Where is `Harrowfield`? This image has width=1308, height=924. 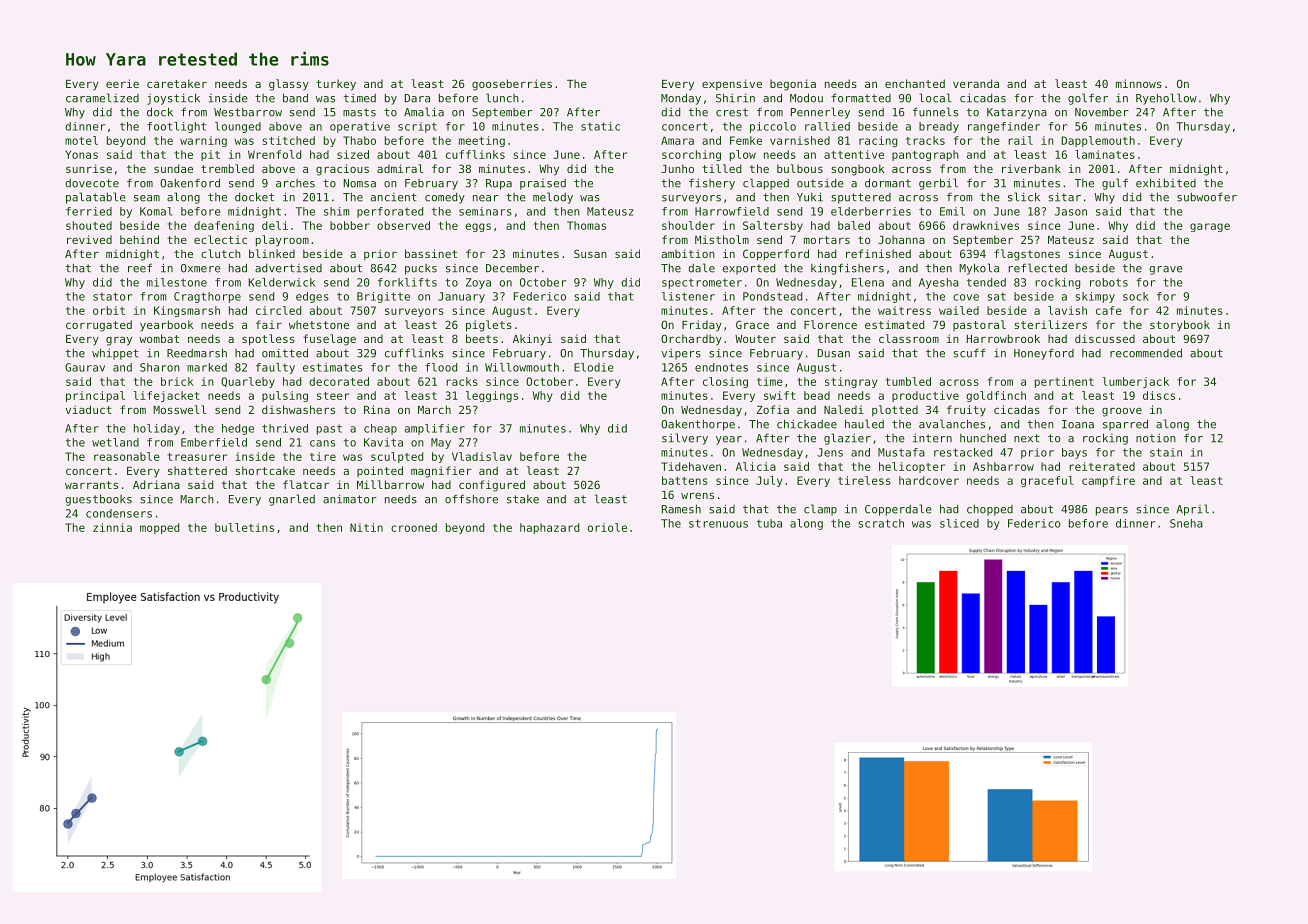 Harrowfield is located at coordinates (732, 211).
